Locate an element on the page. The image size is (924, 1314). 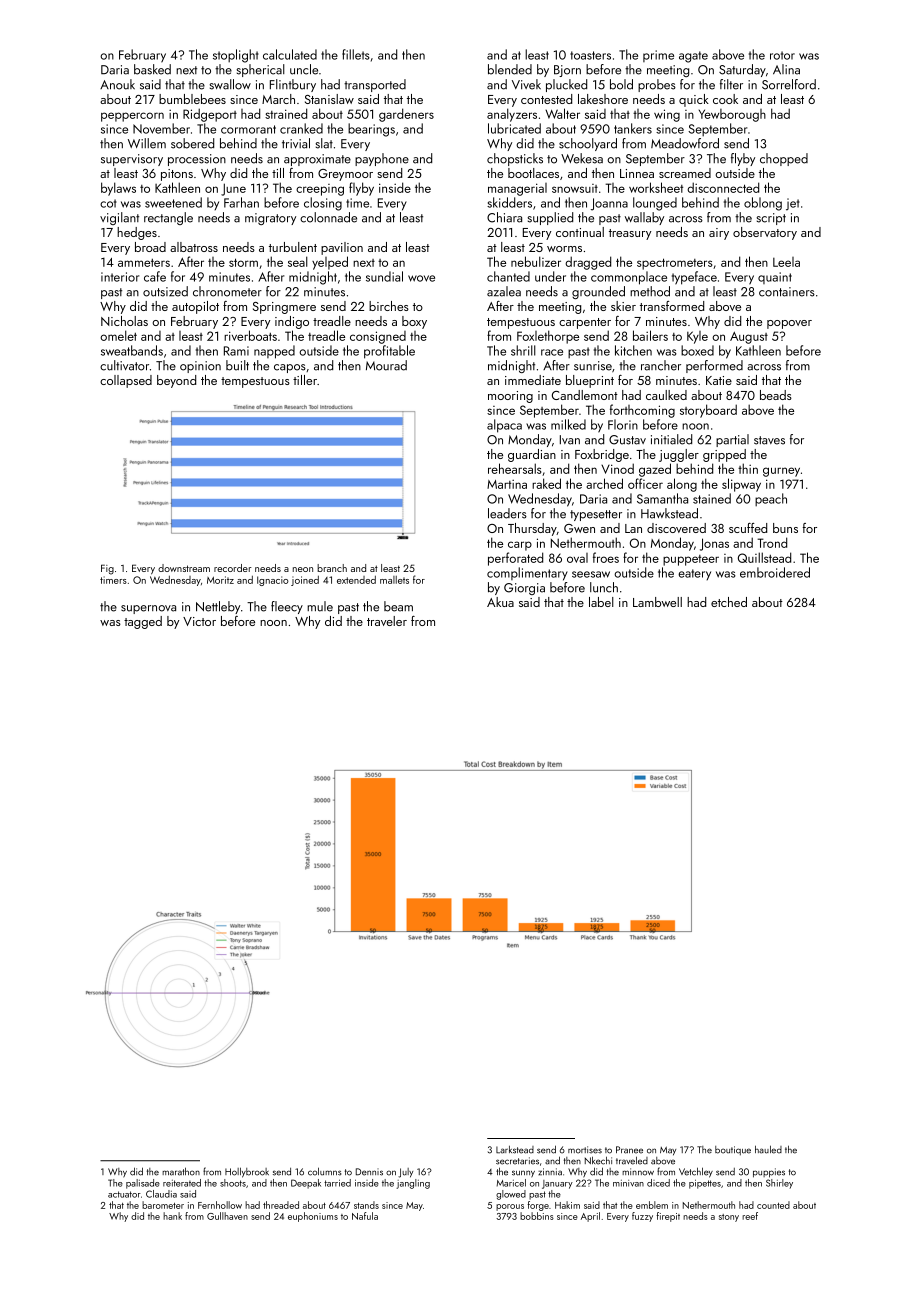
mortises is located at coordinates (585, 1150).
